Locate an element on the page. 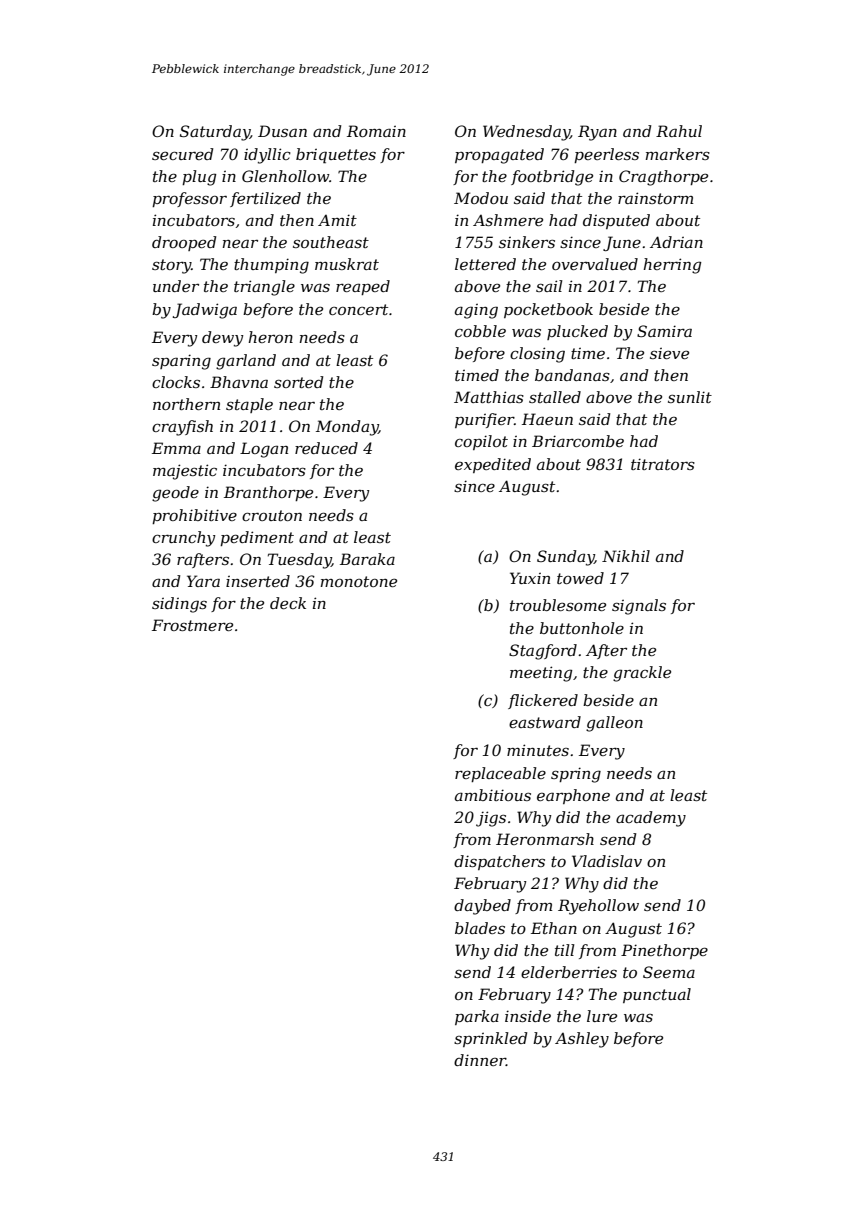  Branthorpe is located at coordinates (268, 493).
